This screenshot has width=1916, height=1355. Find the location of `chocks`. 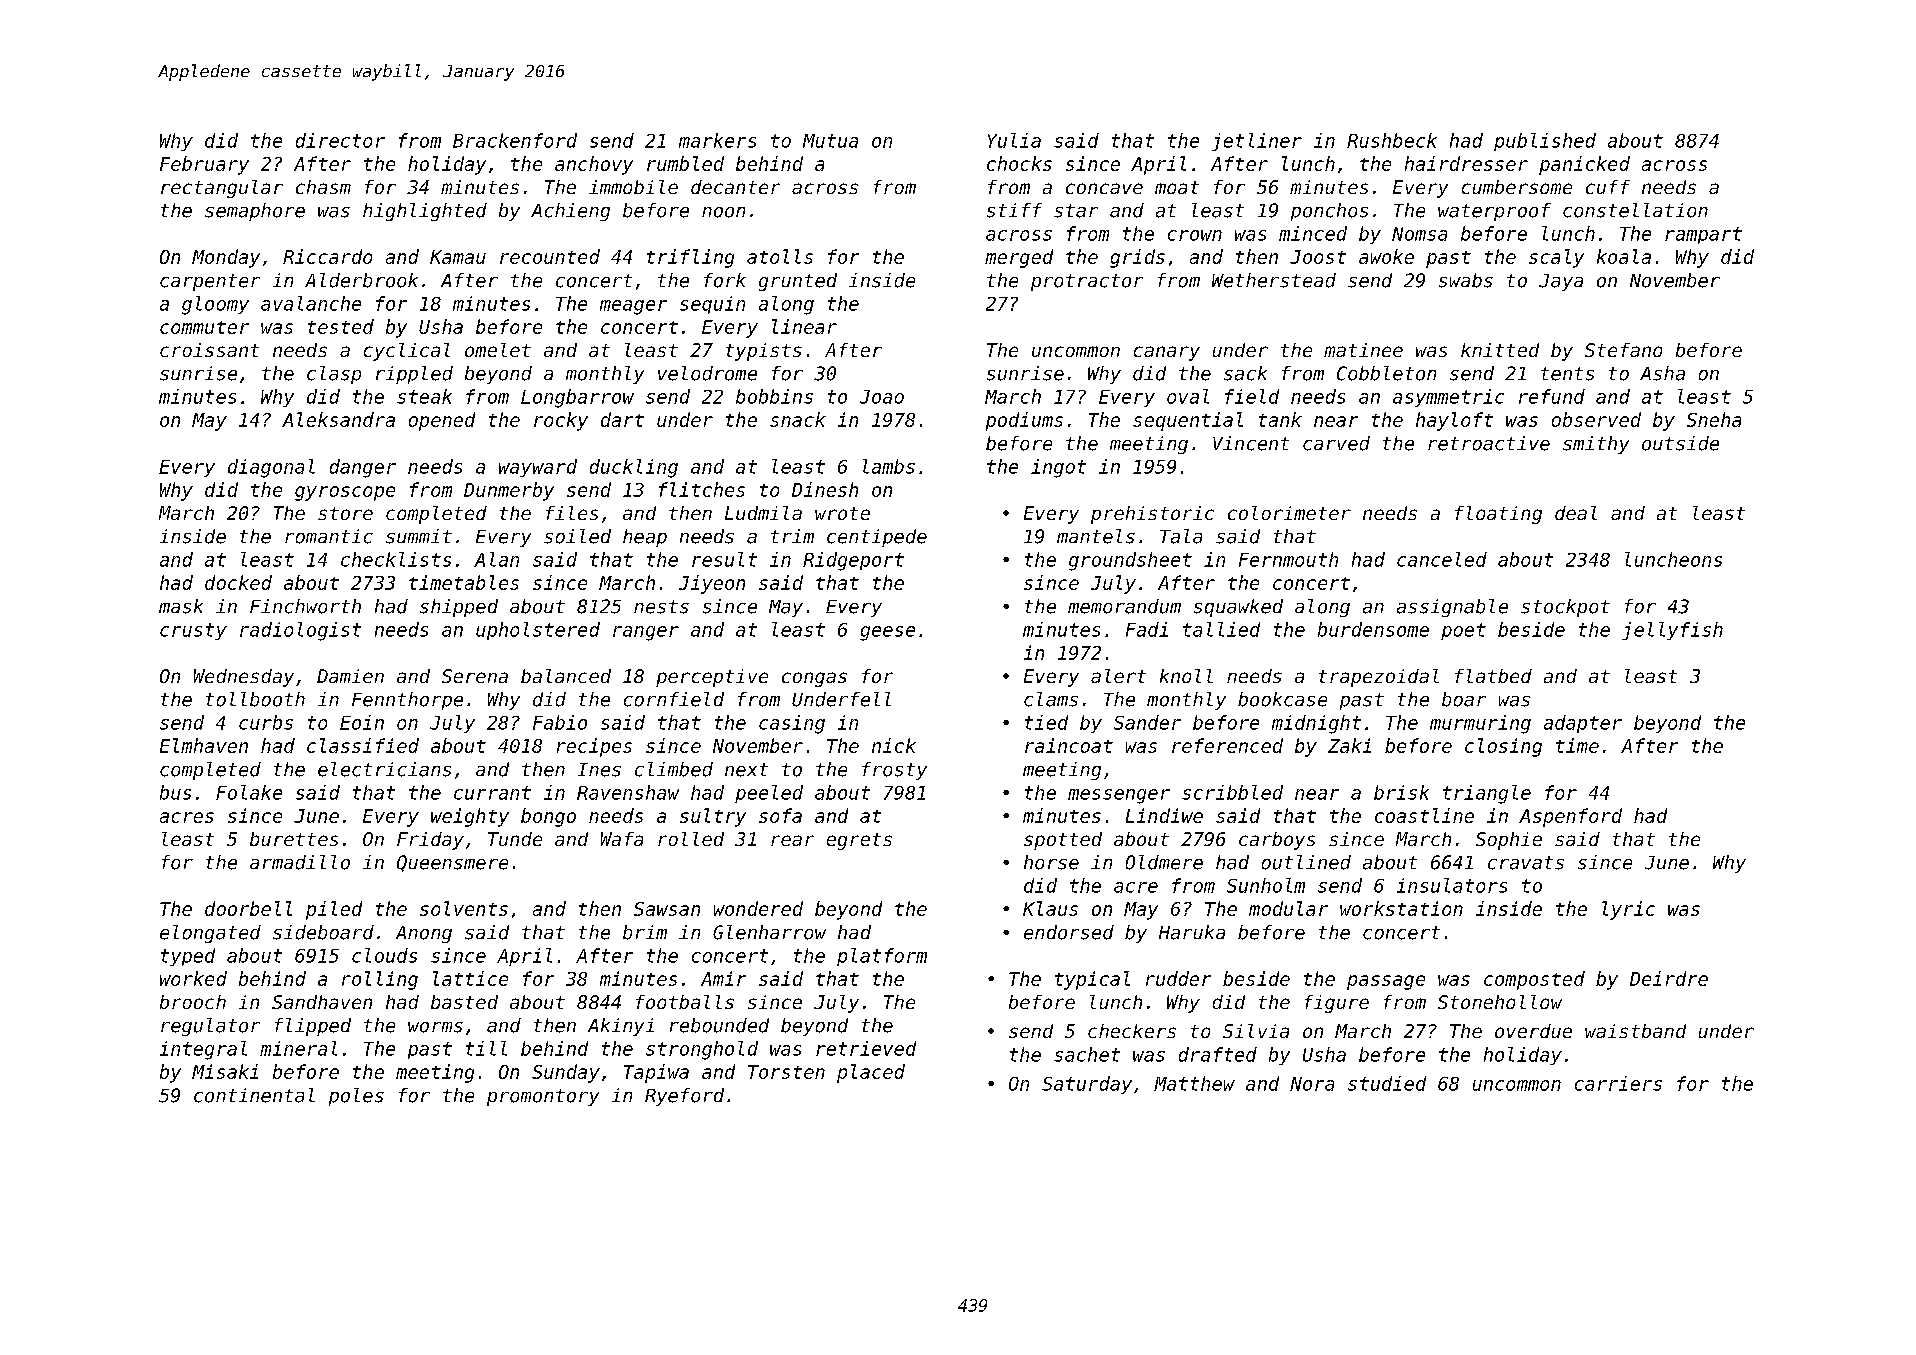

chocks is located at coordinates (1019, 163).
